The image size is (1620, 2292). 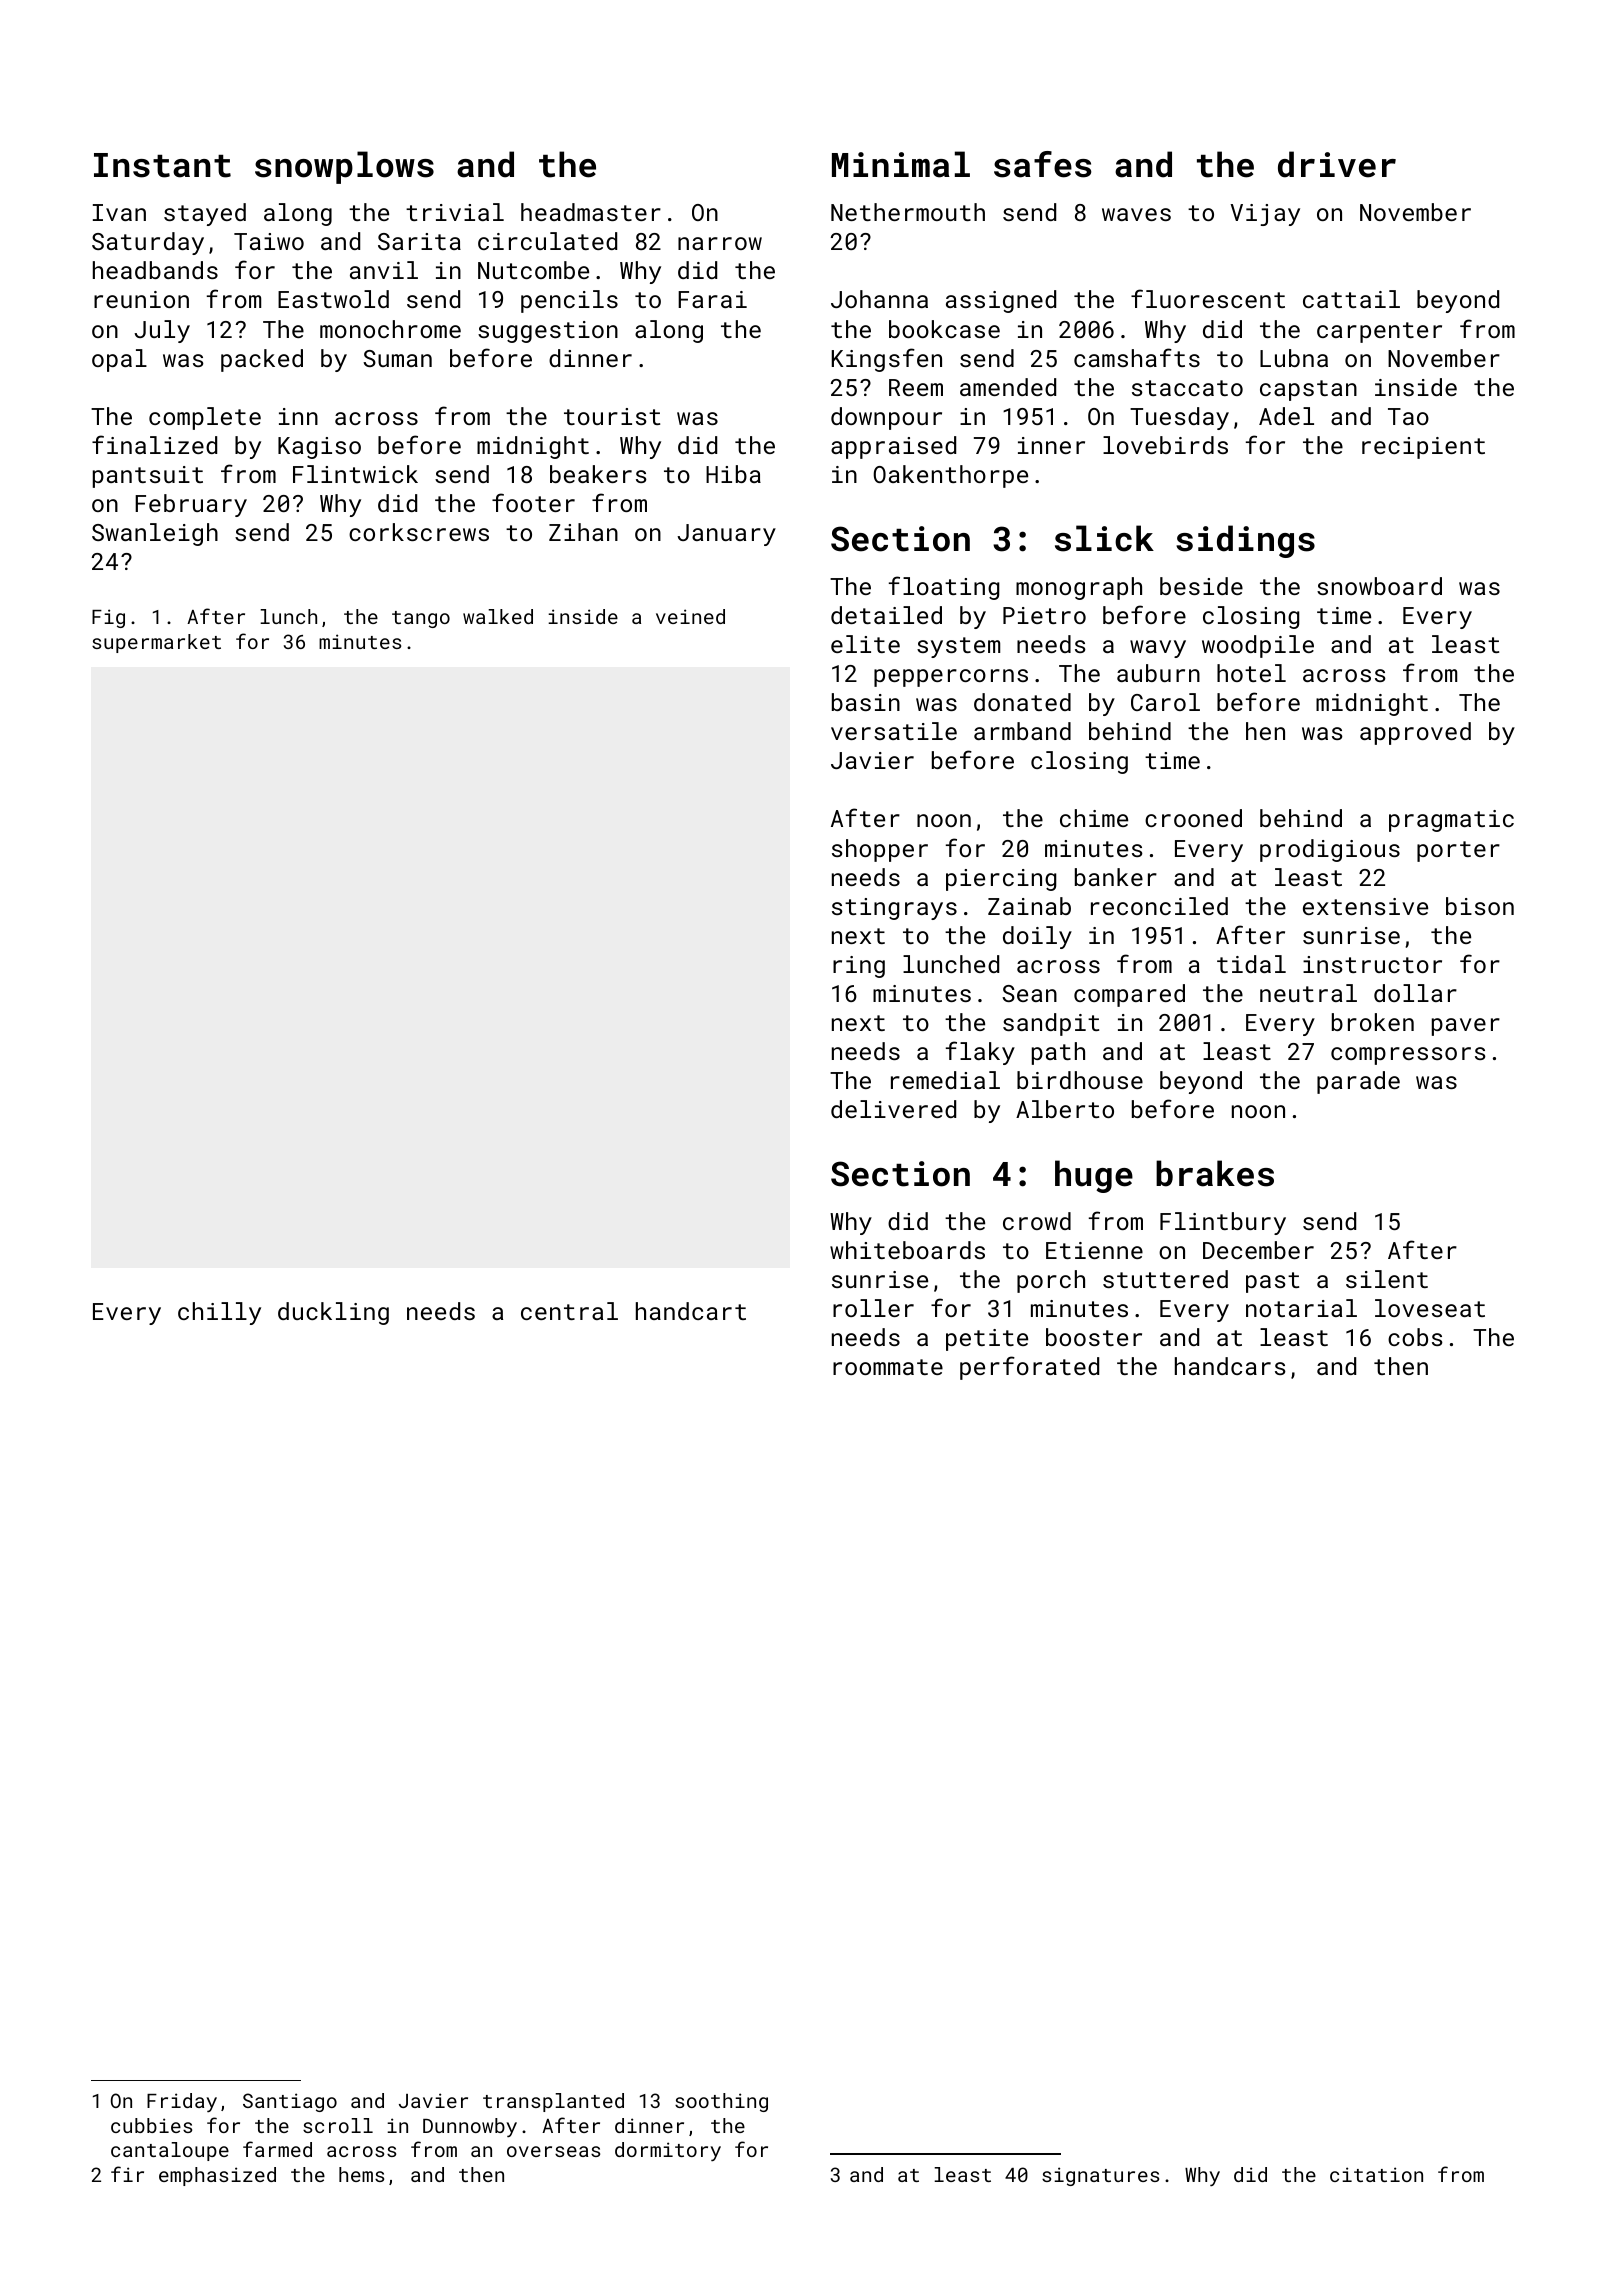 I want to click on transplanted, so click(x=553, y=2102).
